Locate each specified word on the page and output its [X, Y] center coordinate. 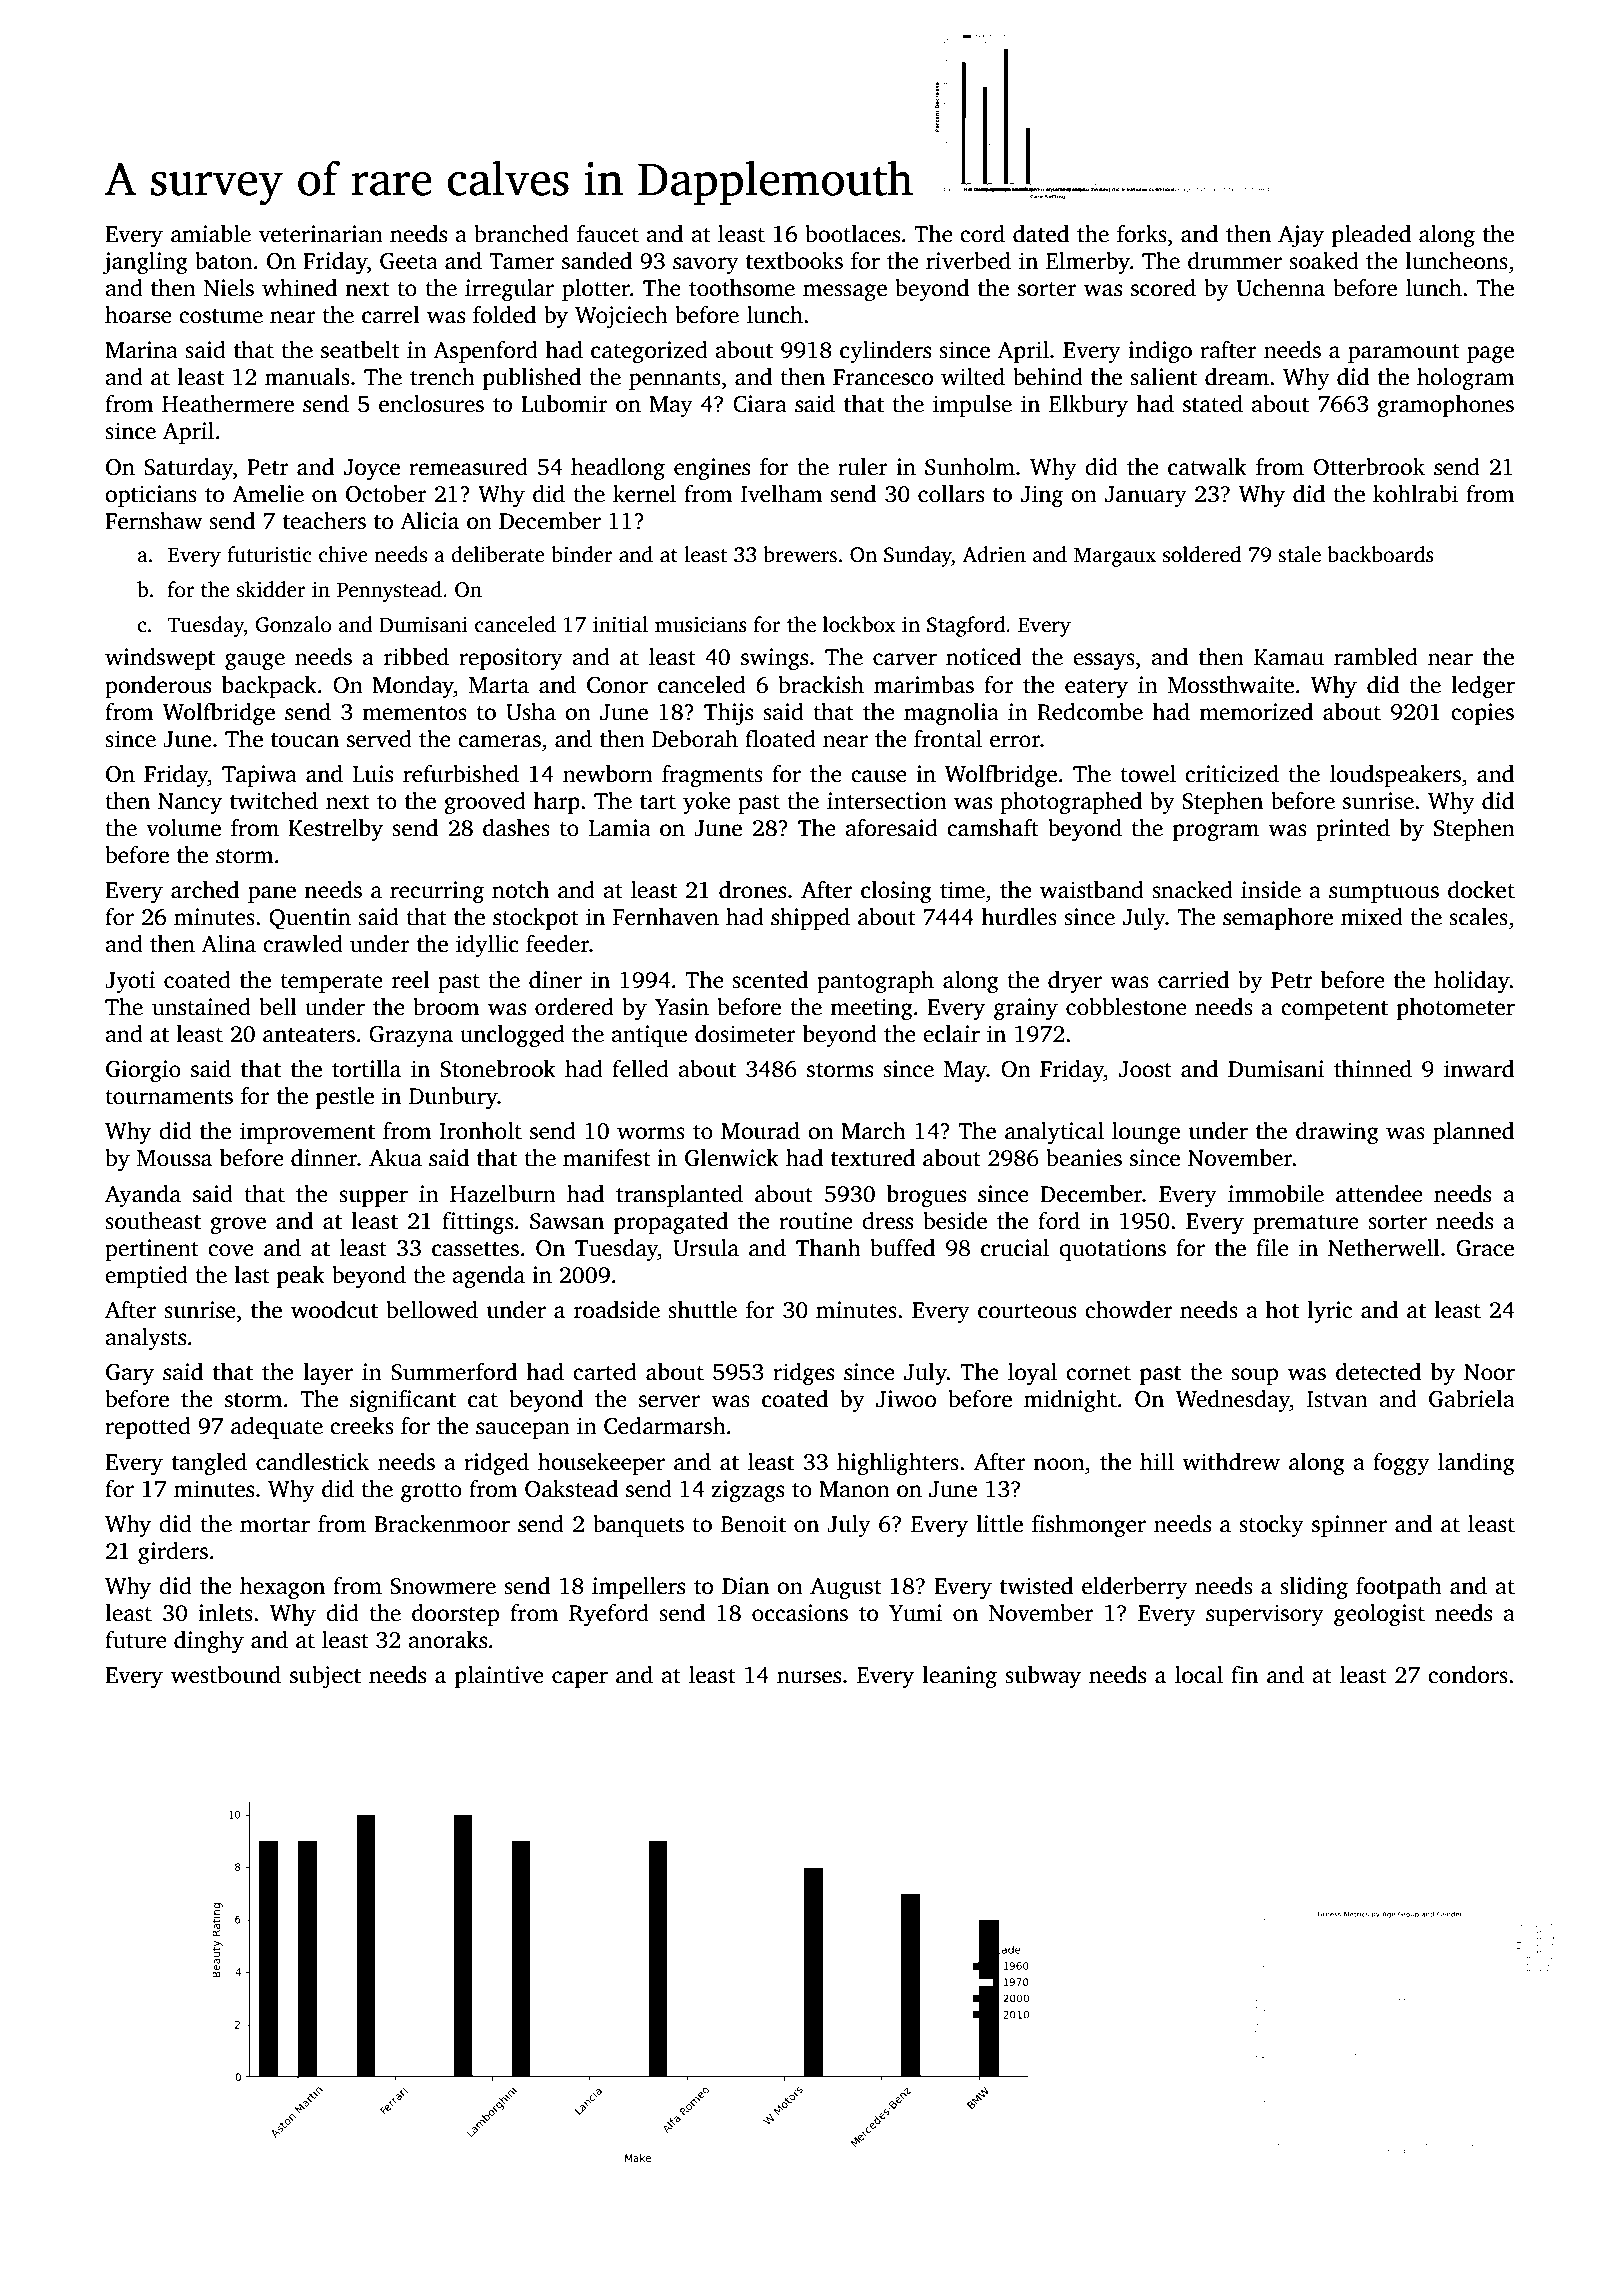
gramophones [1445, 406]
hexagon [282, 1588]
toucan [305, 740]
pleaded [1371, 236]
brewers [800, 554]
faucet [608, 234]
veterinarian [321, 234]
